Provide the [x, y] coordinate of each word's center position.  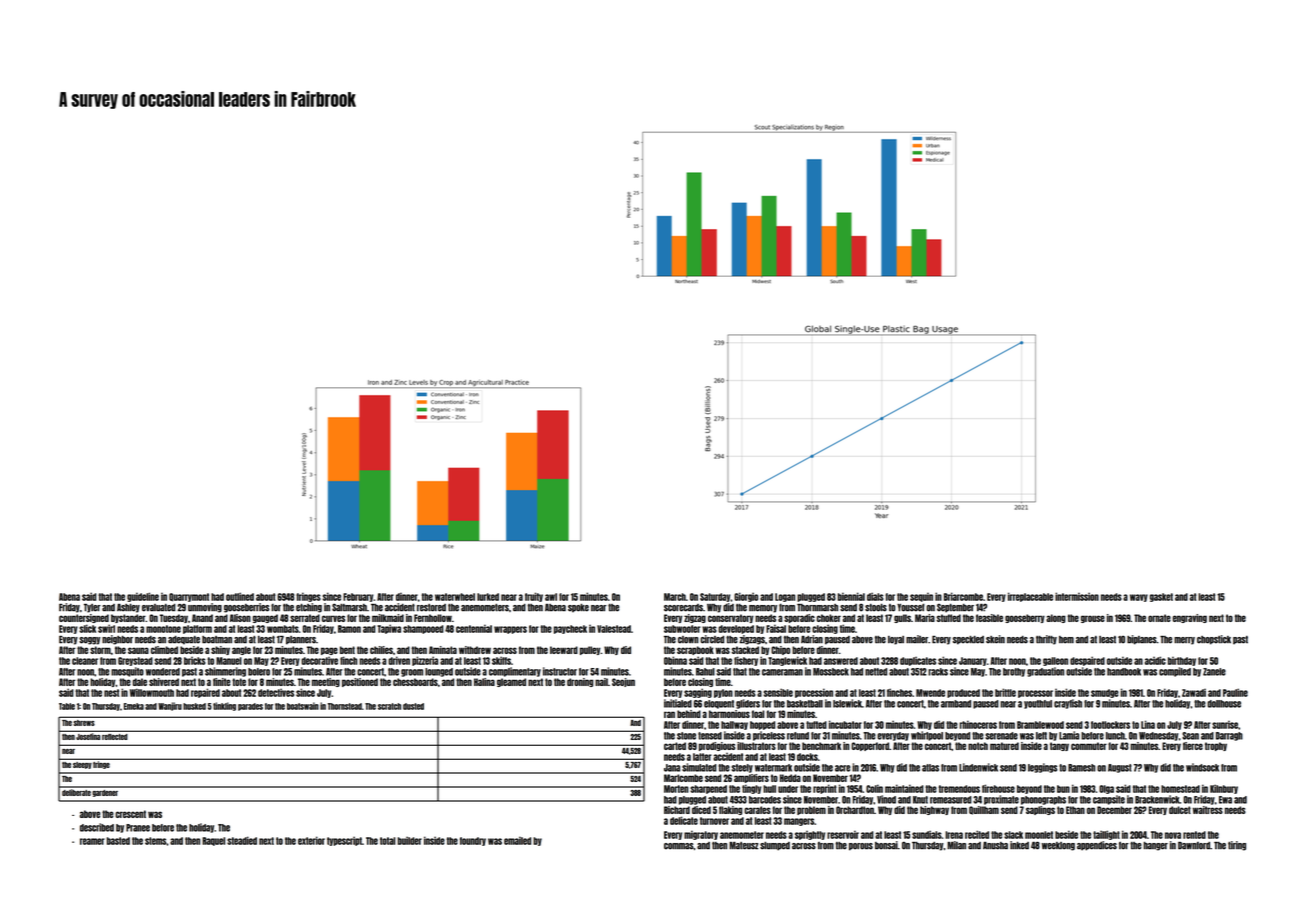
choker [829, 618]
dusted [413, 706]
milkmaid [388, 618]
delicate [684, 820]
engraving [1190, 618]
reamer [92, 841]
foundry [473, 841]
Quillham [984, 810]
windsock [1202, 767]
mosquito [127, 672]
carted [675, 746]
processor [1035, 694]
